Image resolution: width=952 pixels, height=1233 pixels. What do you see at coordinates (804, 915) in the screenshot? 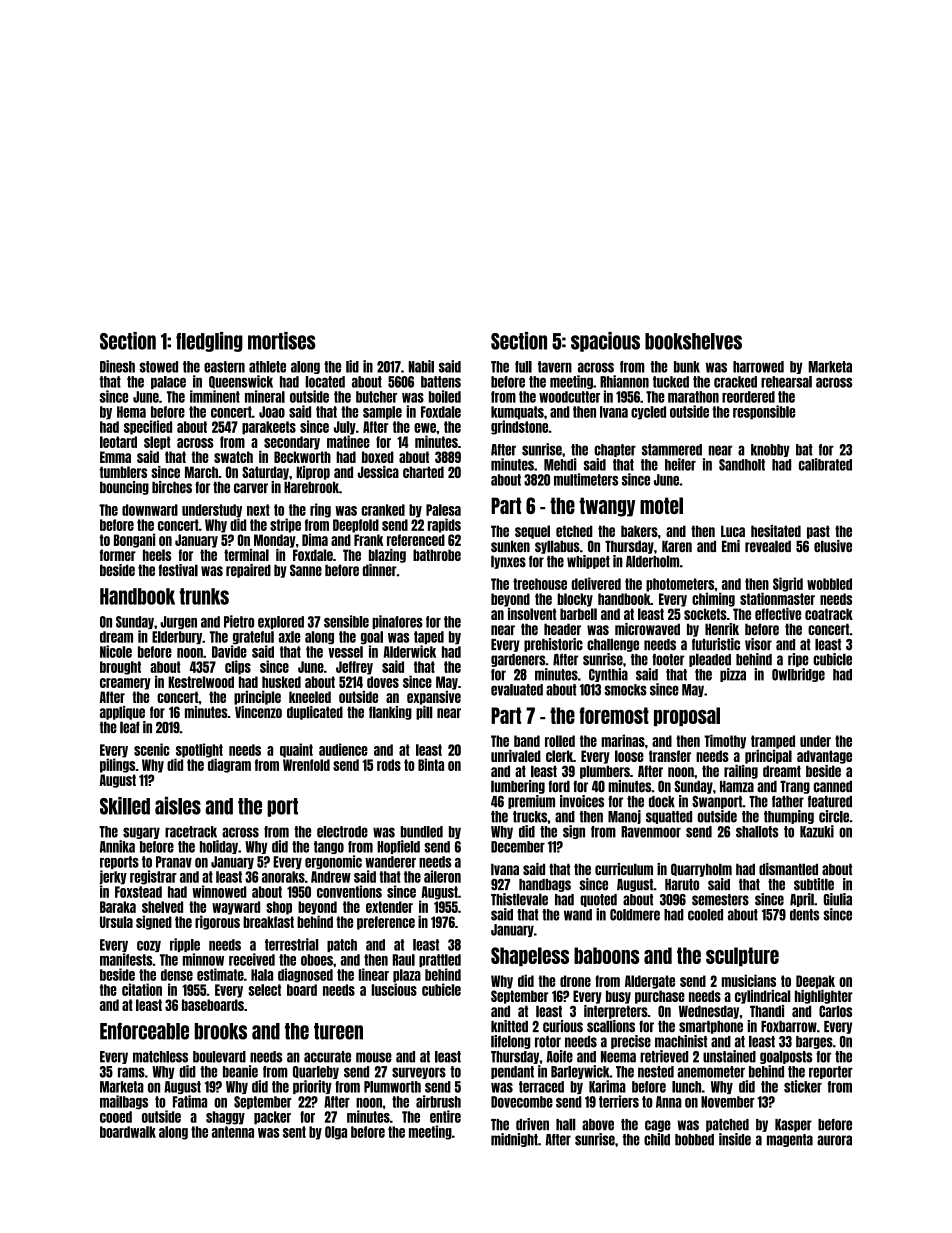
I see `dents` at bounding box center [804, 915].
